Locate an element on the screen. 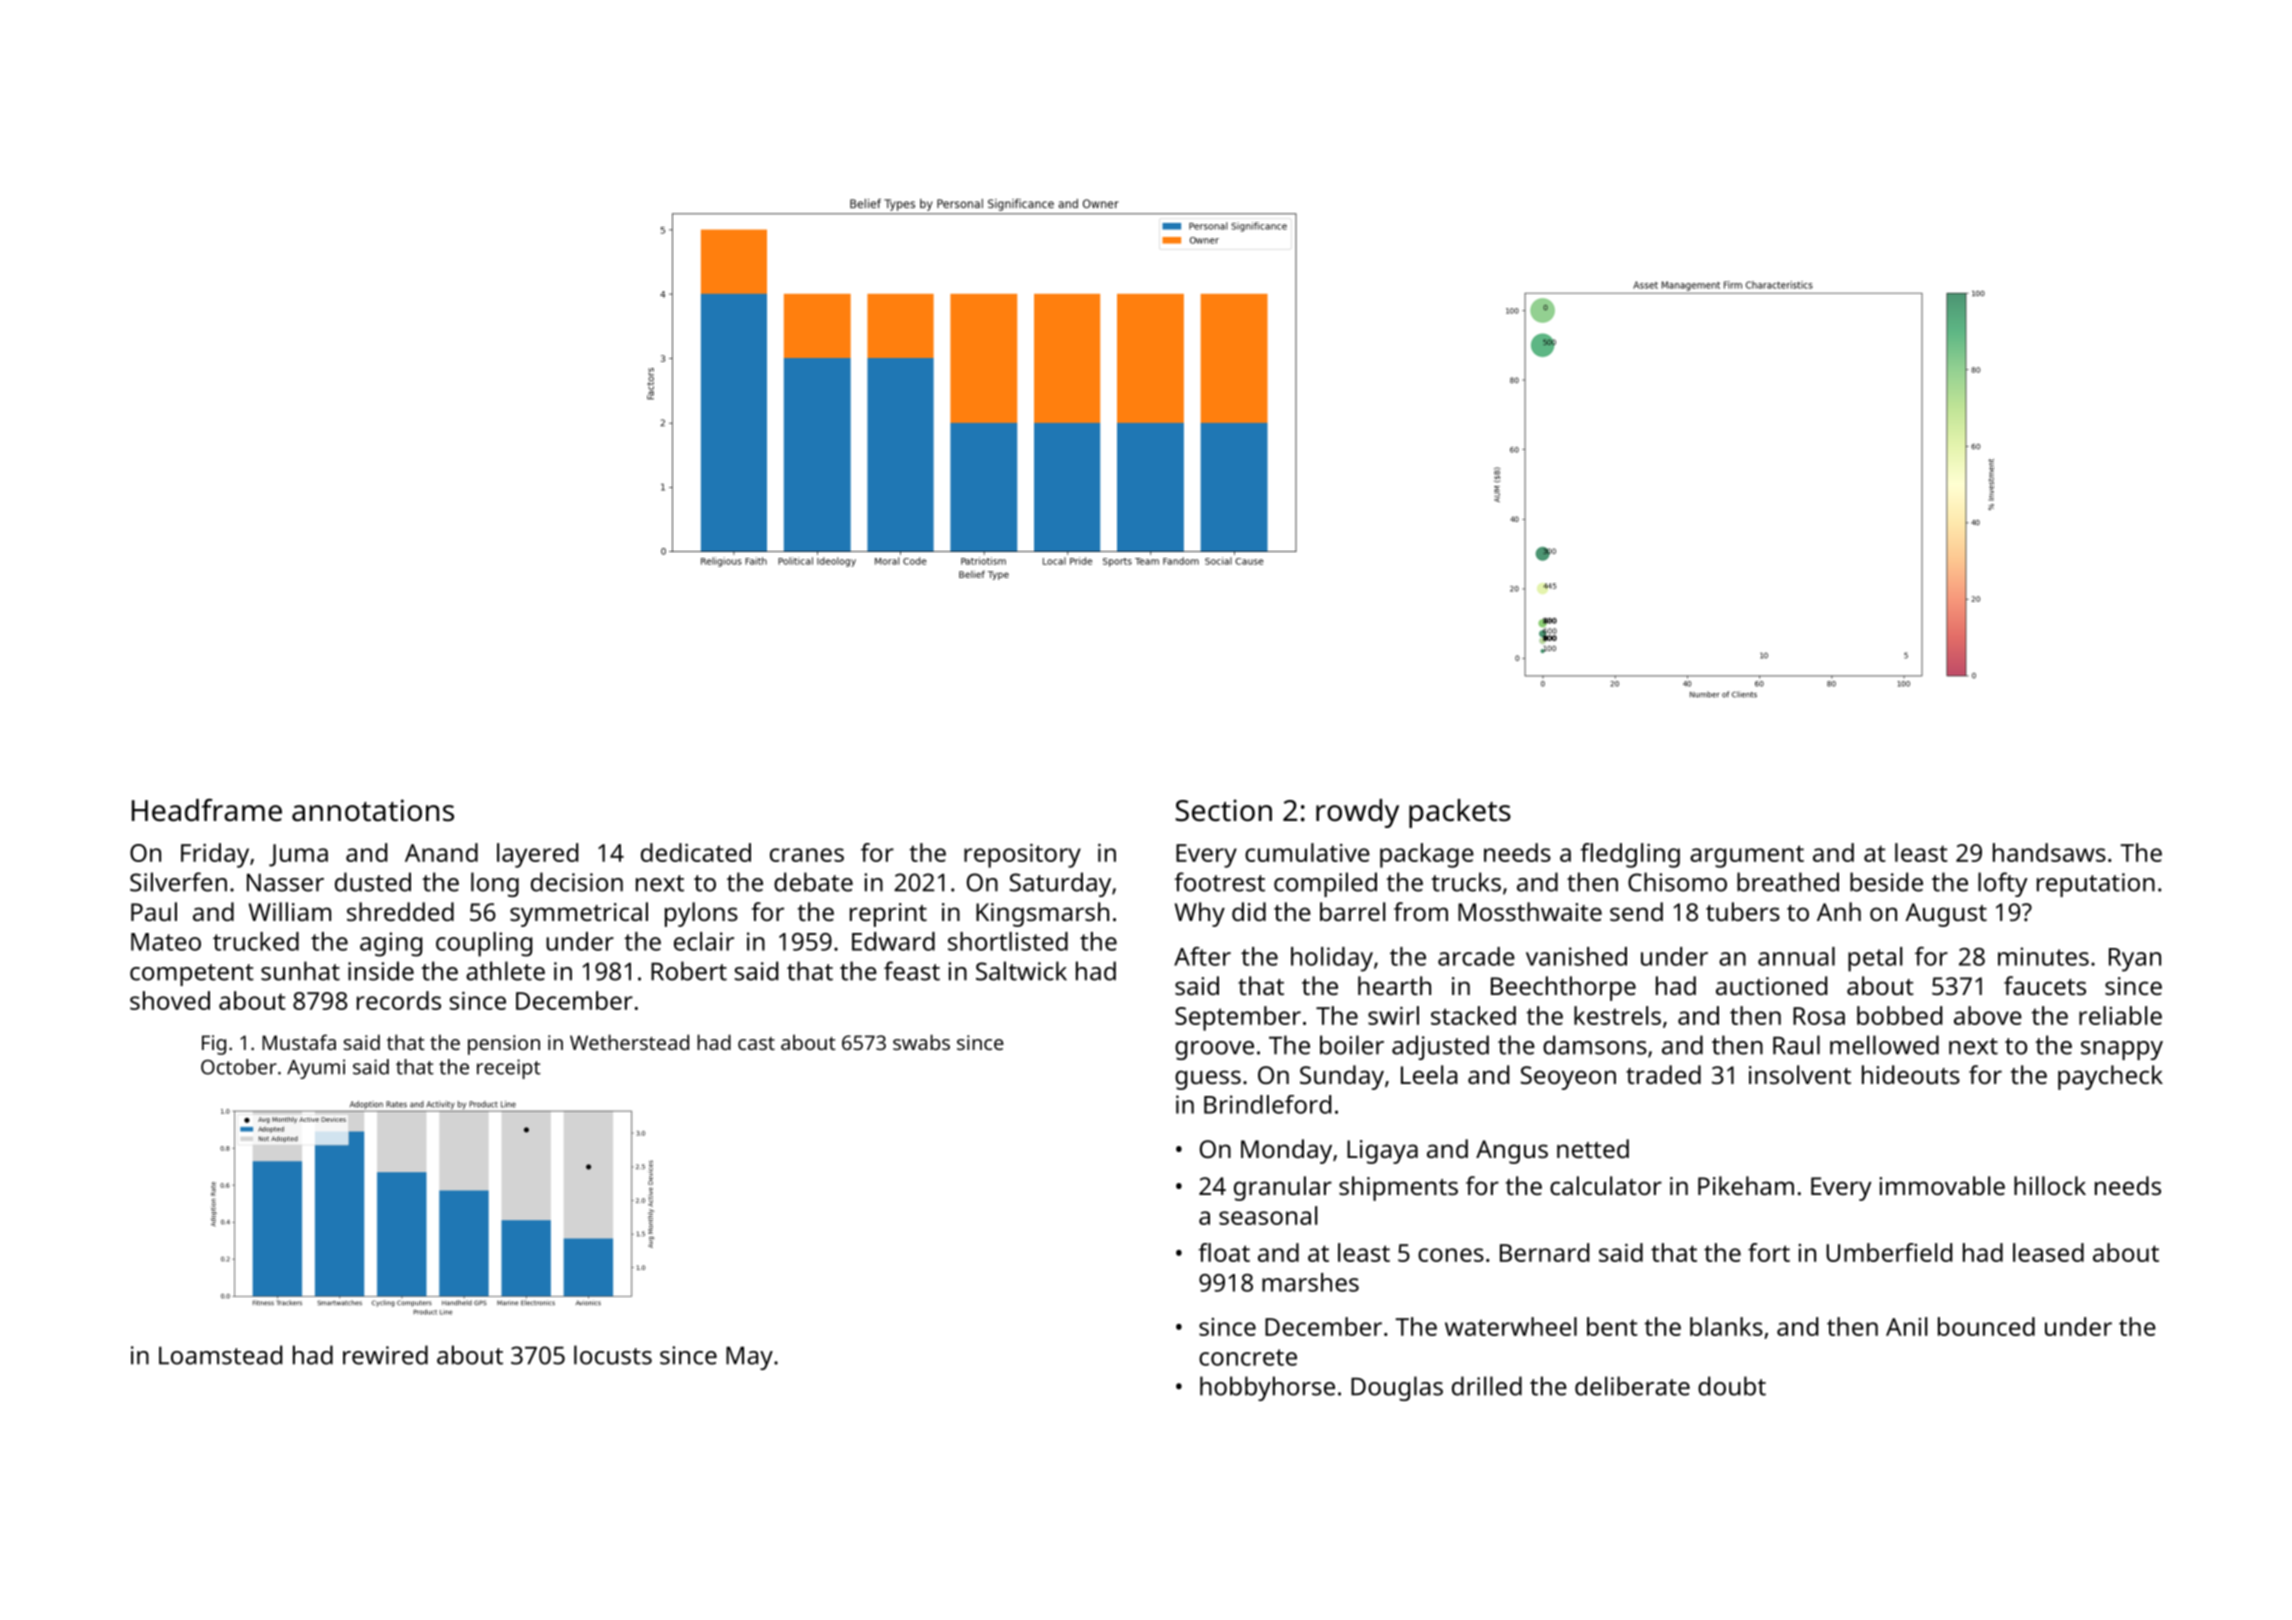  cast is located at coordinates (756, 1043).
